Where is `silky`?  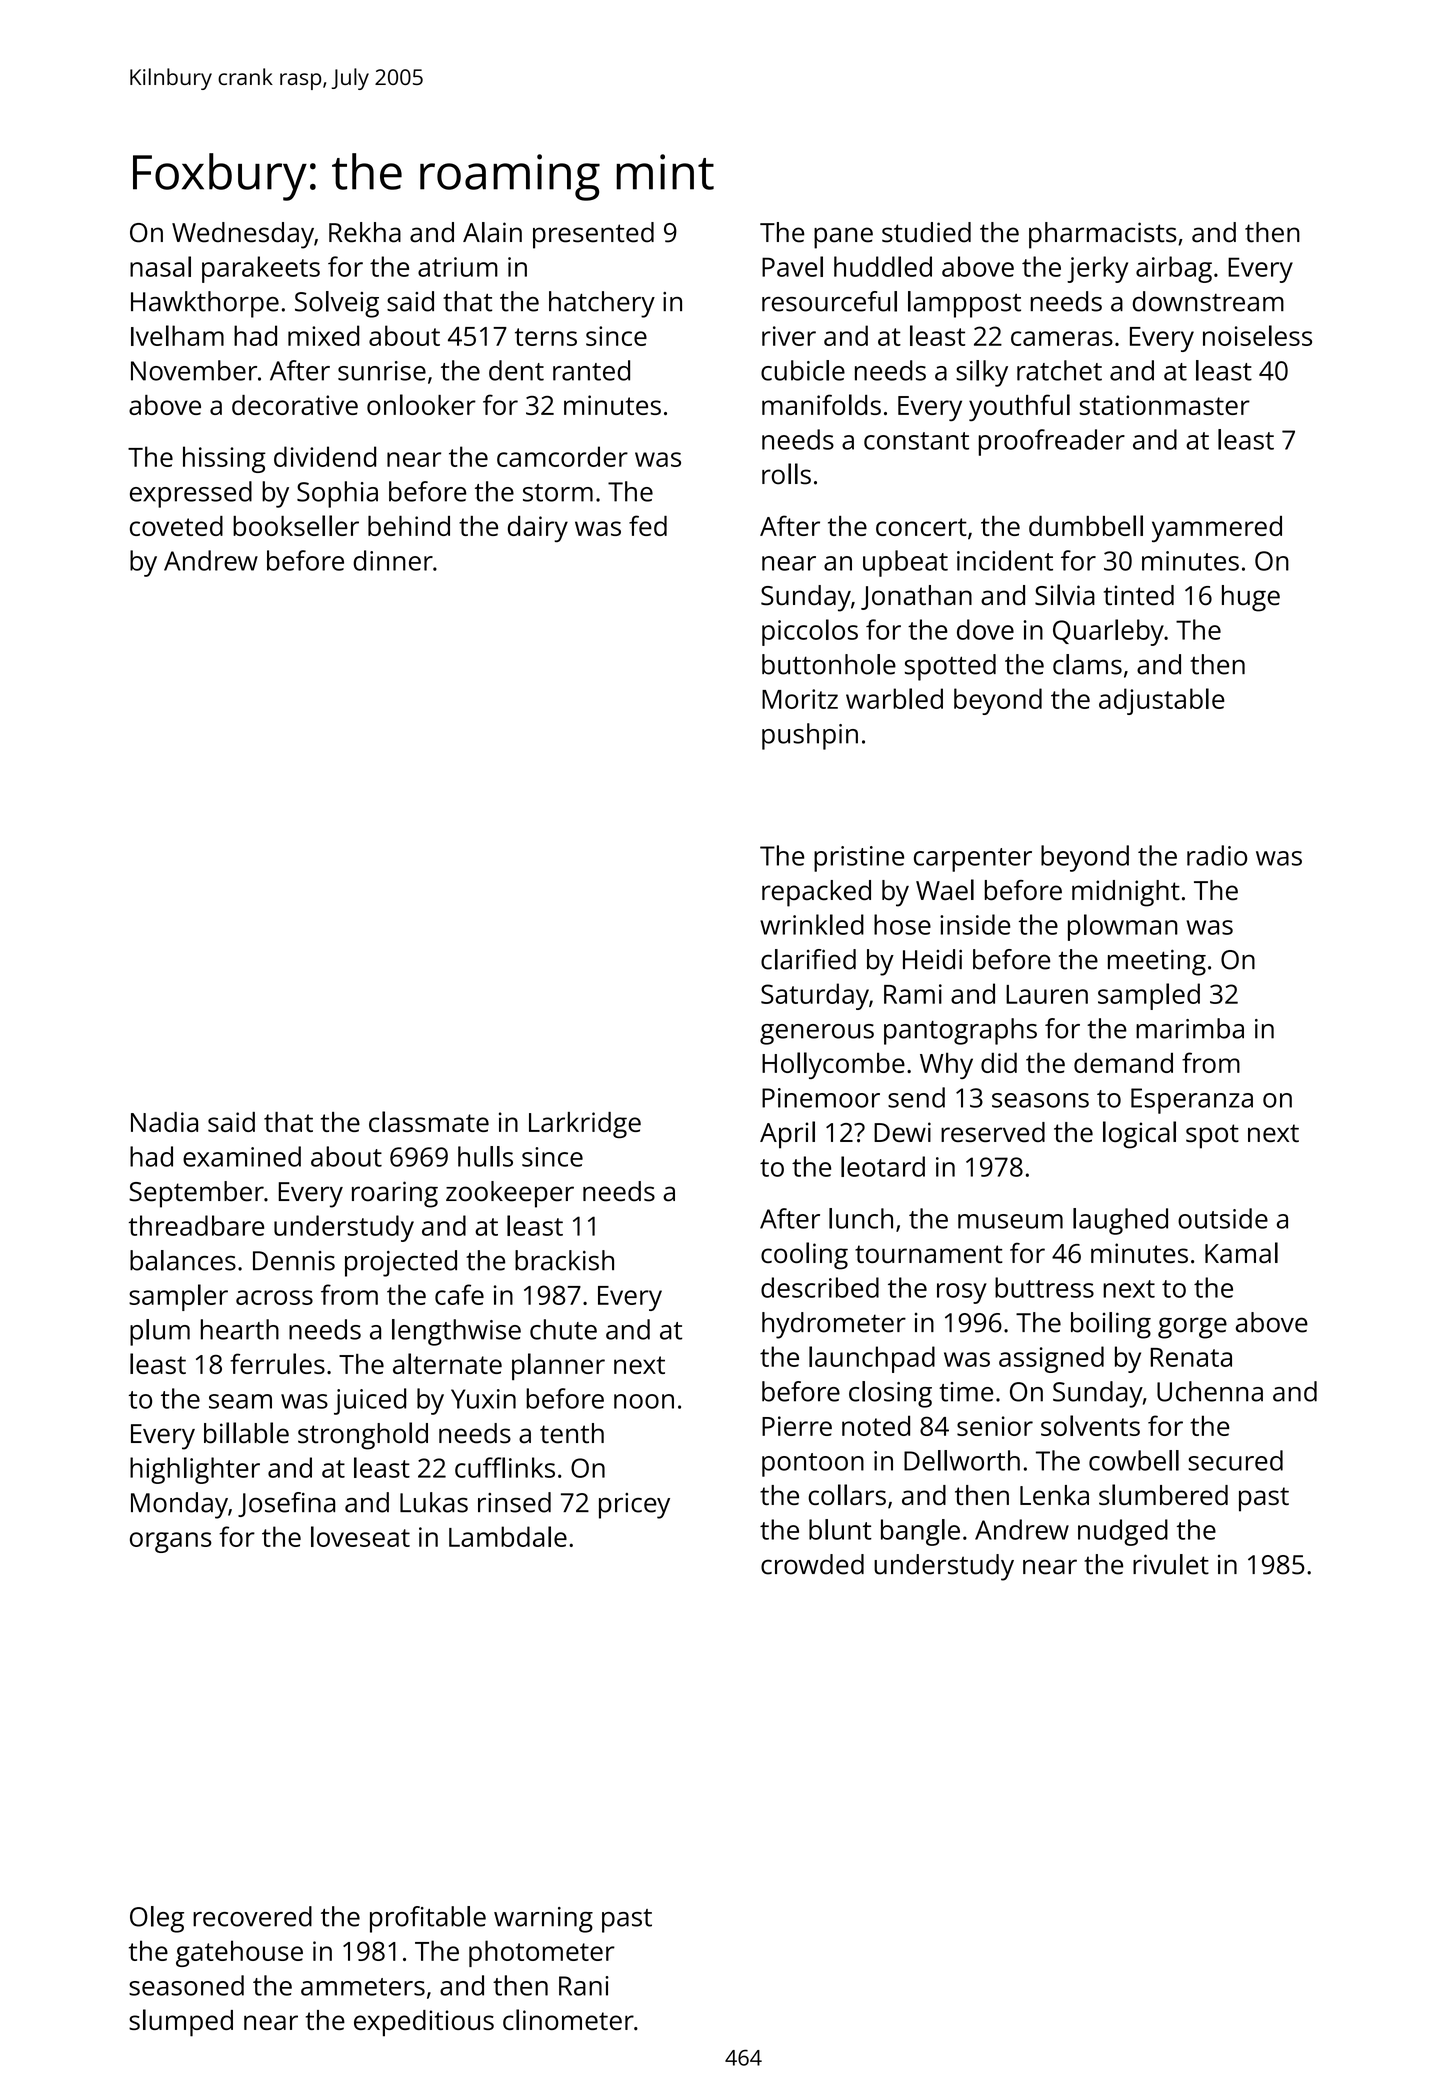 silky is located at coordinates (982, 373).
